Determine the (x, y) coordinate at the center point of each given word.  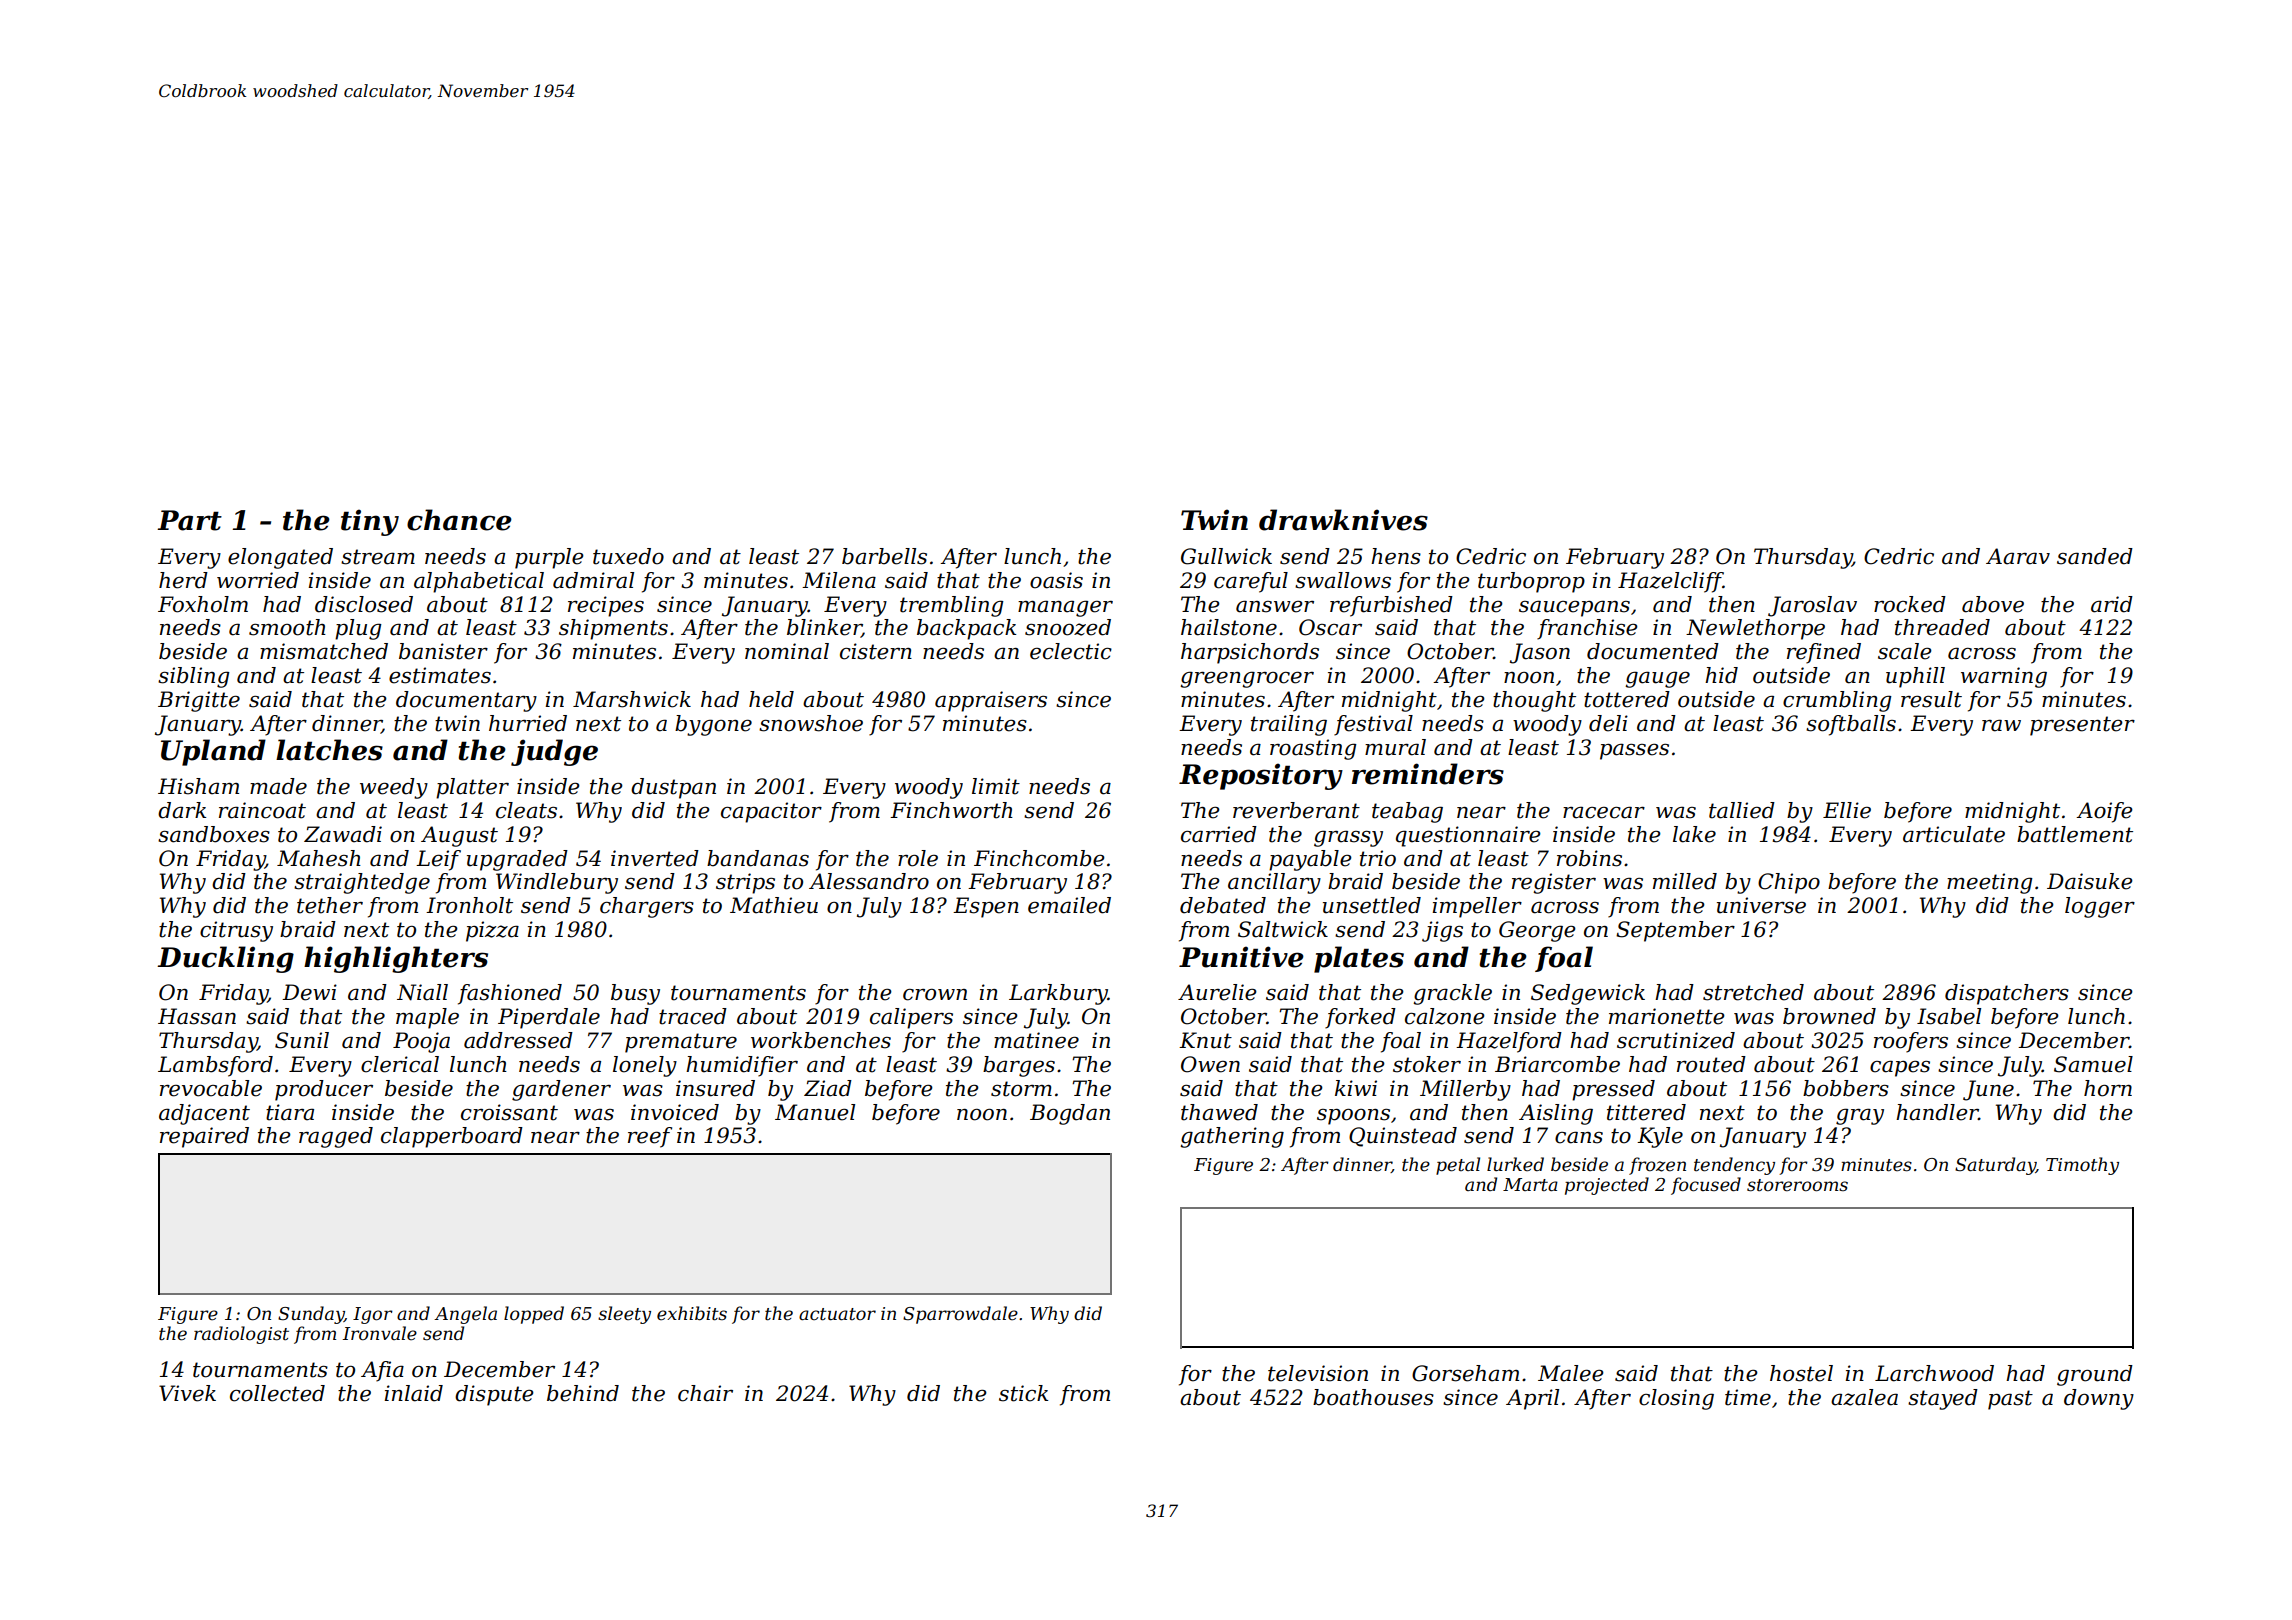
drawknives (1343, 520)
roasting (1313, 749)
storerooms (1797, 1185)
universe (1761, 905)
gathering (1232, 1137)
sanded (2095, 556)
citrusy (236, 931)
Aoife (2104, 812)
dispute (494, 1395)
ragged (336, 1137)
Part (189, 520)
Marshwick (632, 699)
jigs (1442, 931)
